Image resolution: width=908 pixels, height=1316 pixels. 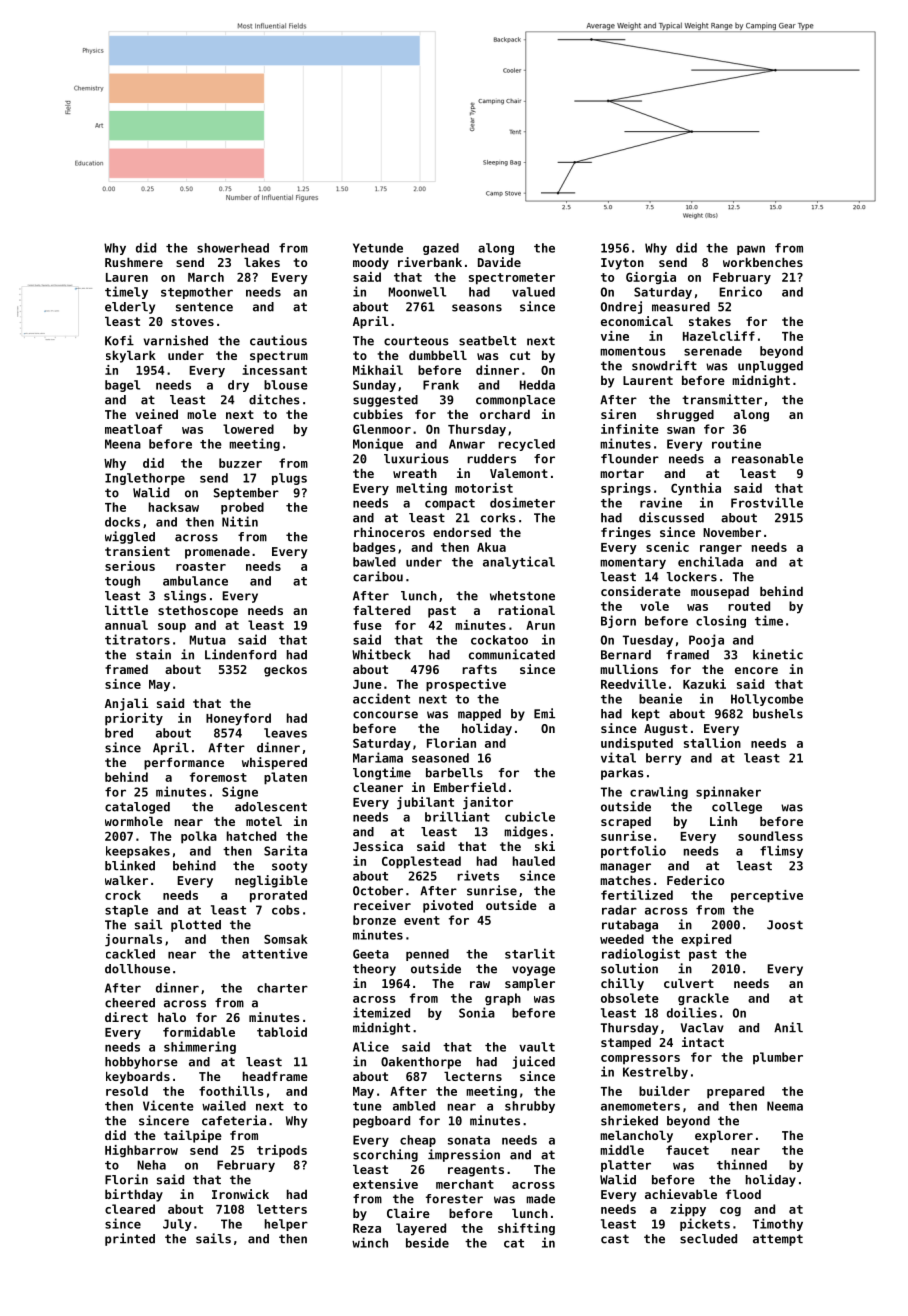 What do you see at coordinates (385, 1155) in the screenshot?
I see `scorching` at bounding box center [385, 1155].
